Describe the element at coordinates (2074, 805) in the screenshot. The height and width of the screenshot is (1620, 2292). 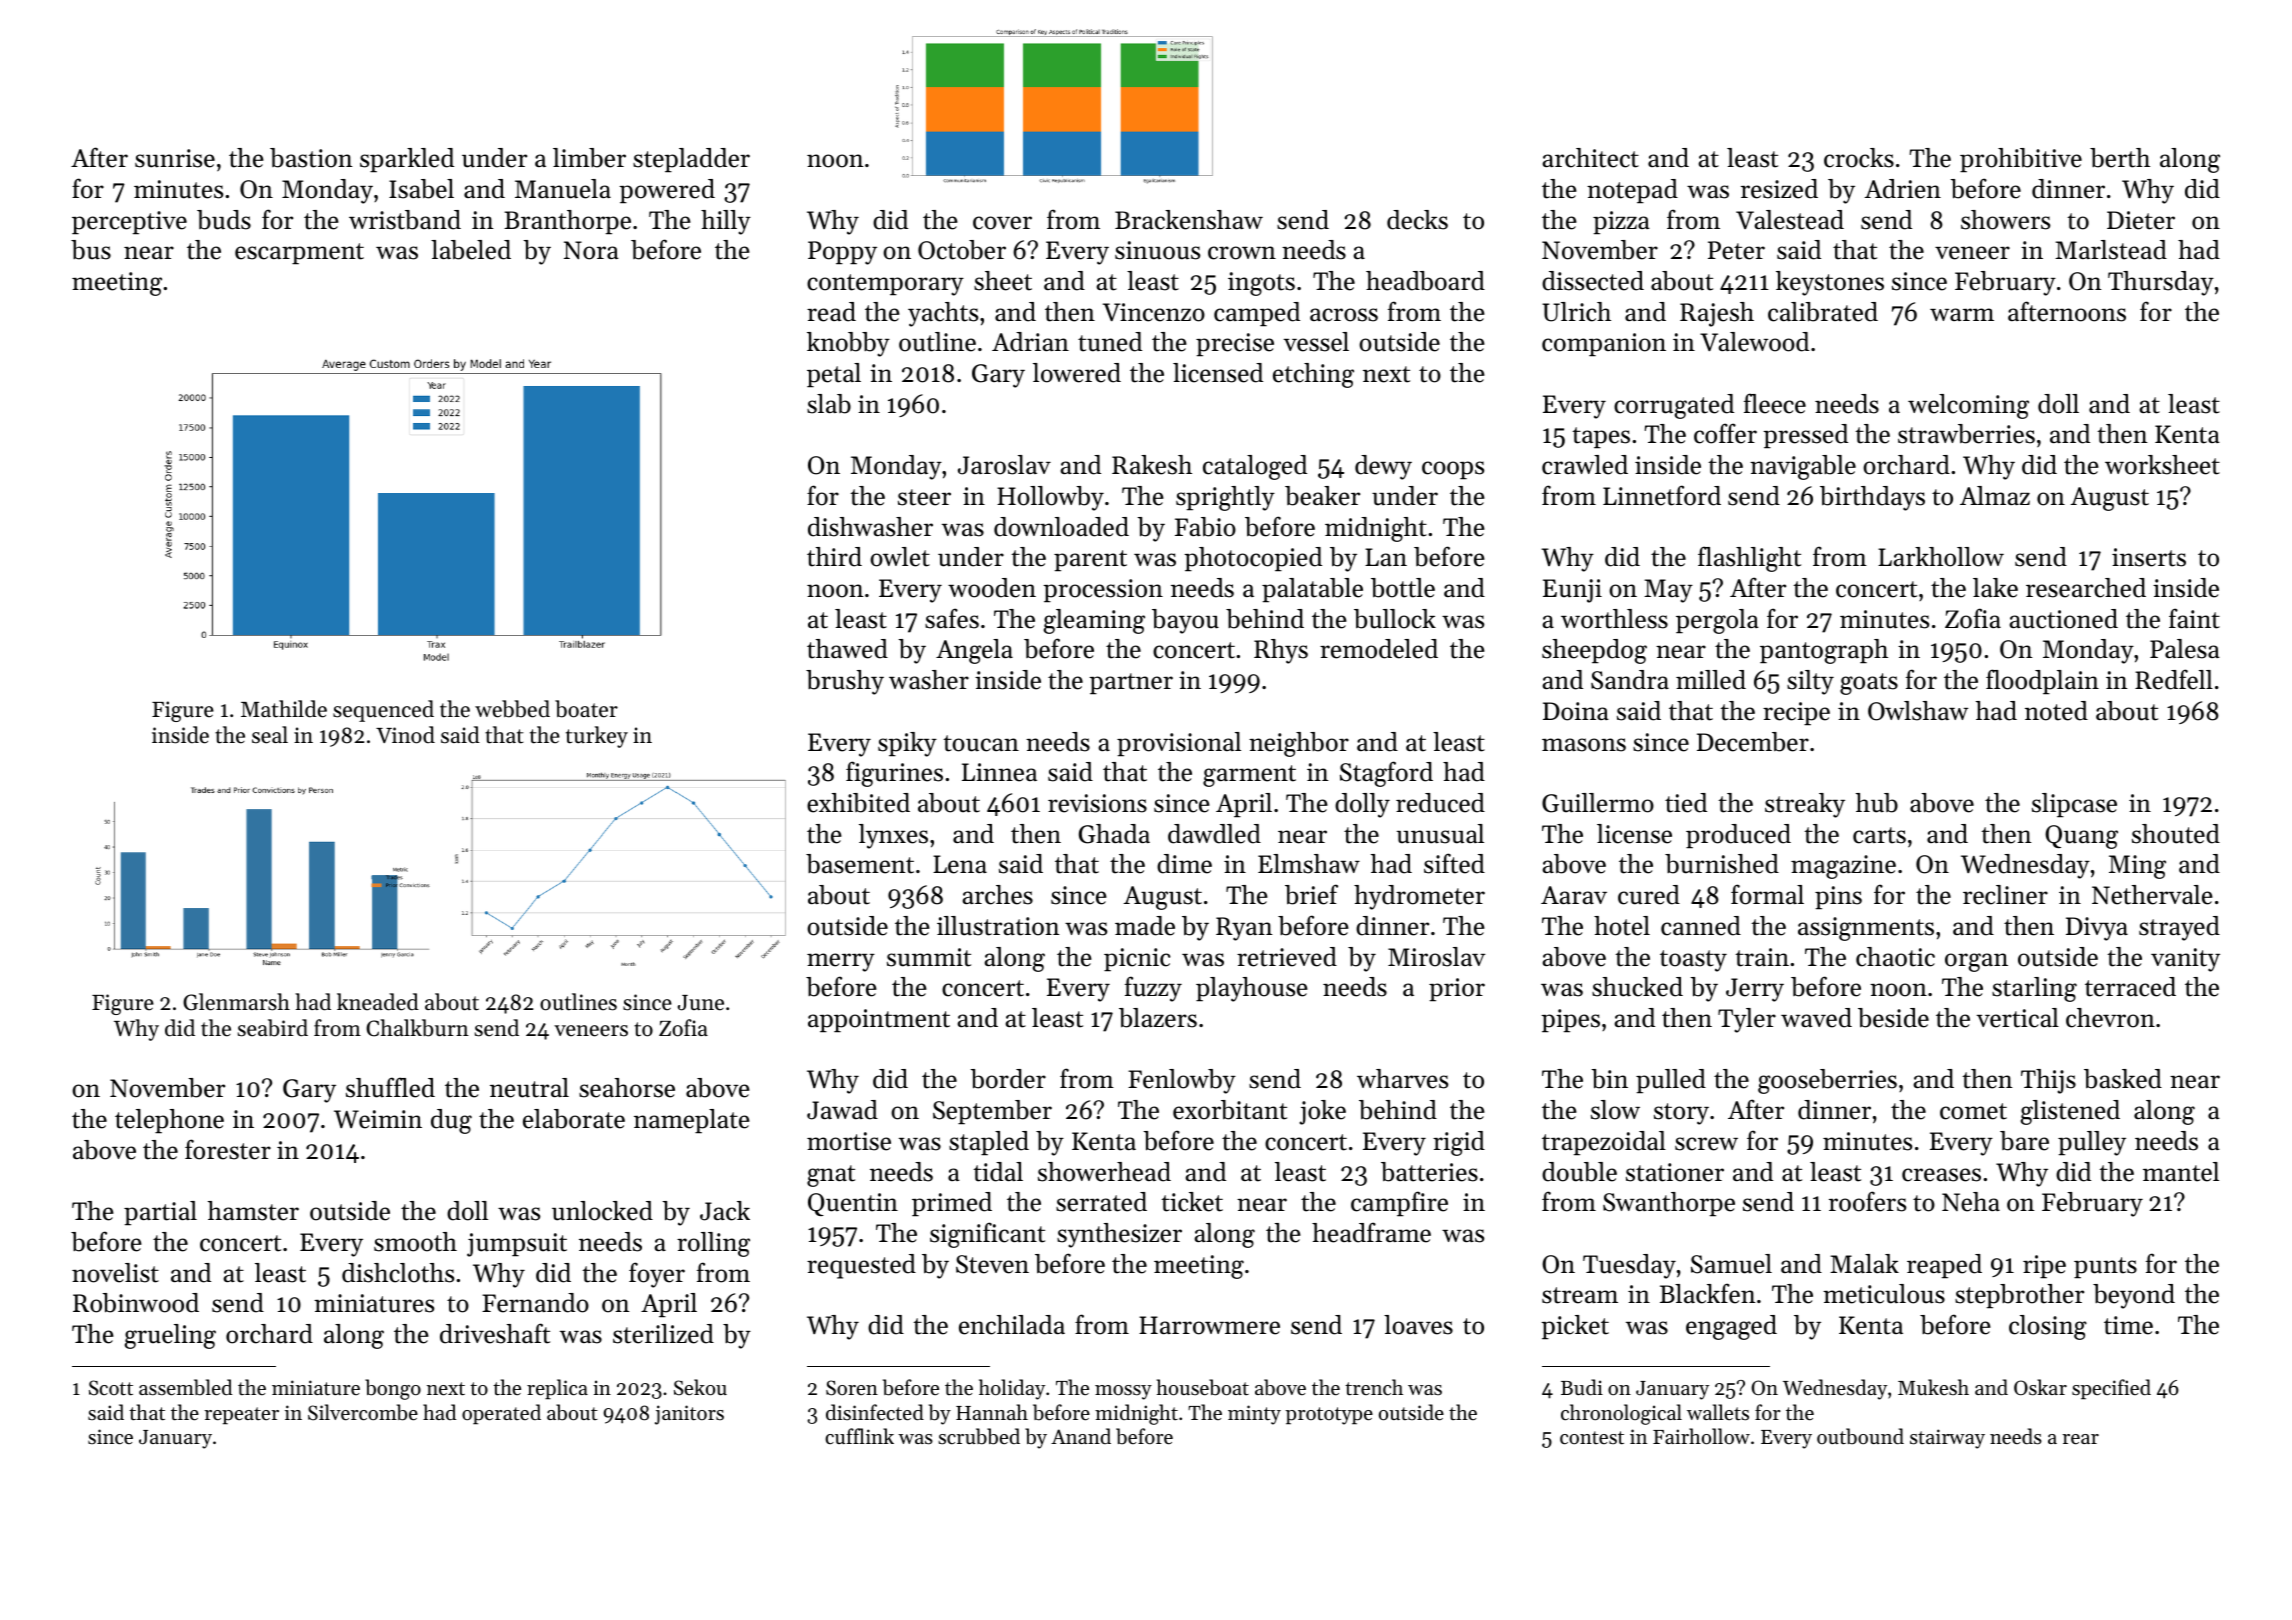
I see `slipcase` at that location.
